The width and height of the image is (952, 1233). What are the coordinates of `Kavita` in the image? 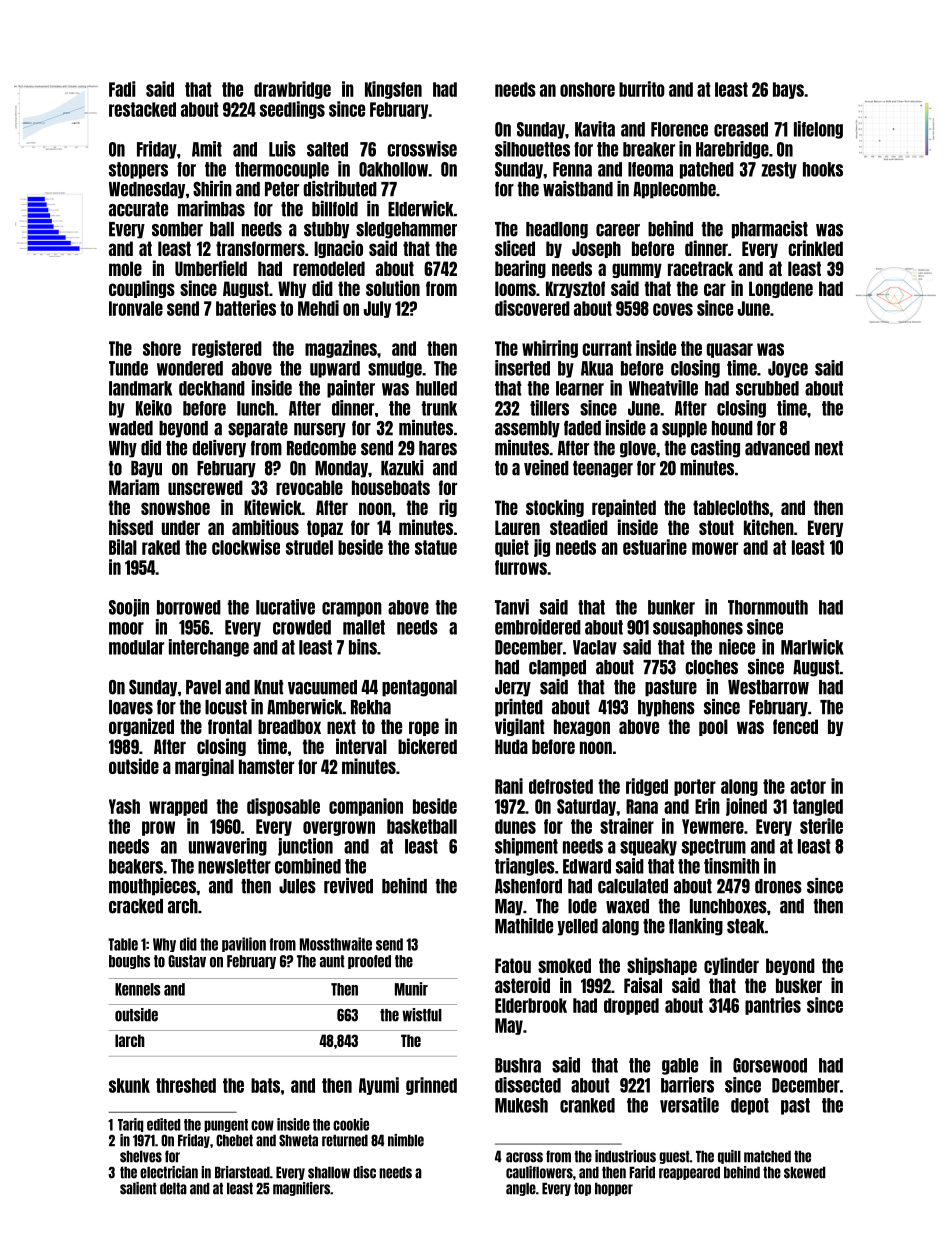 It's located at (595, 129).
